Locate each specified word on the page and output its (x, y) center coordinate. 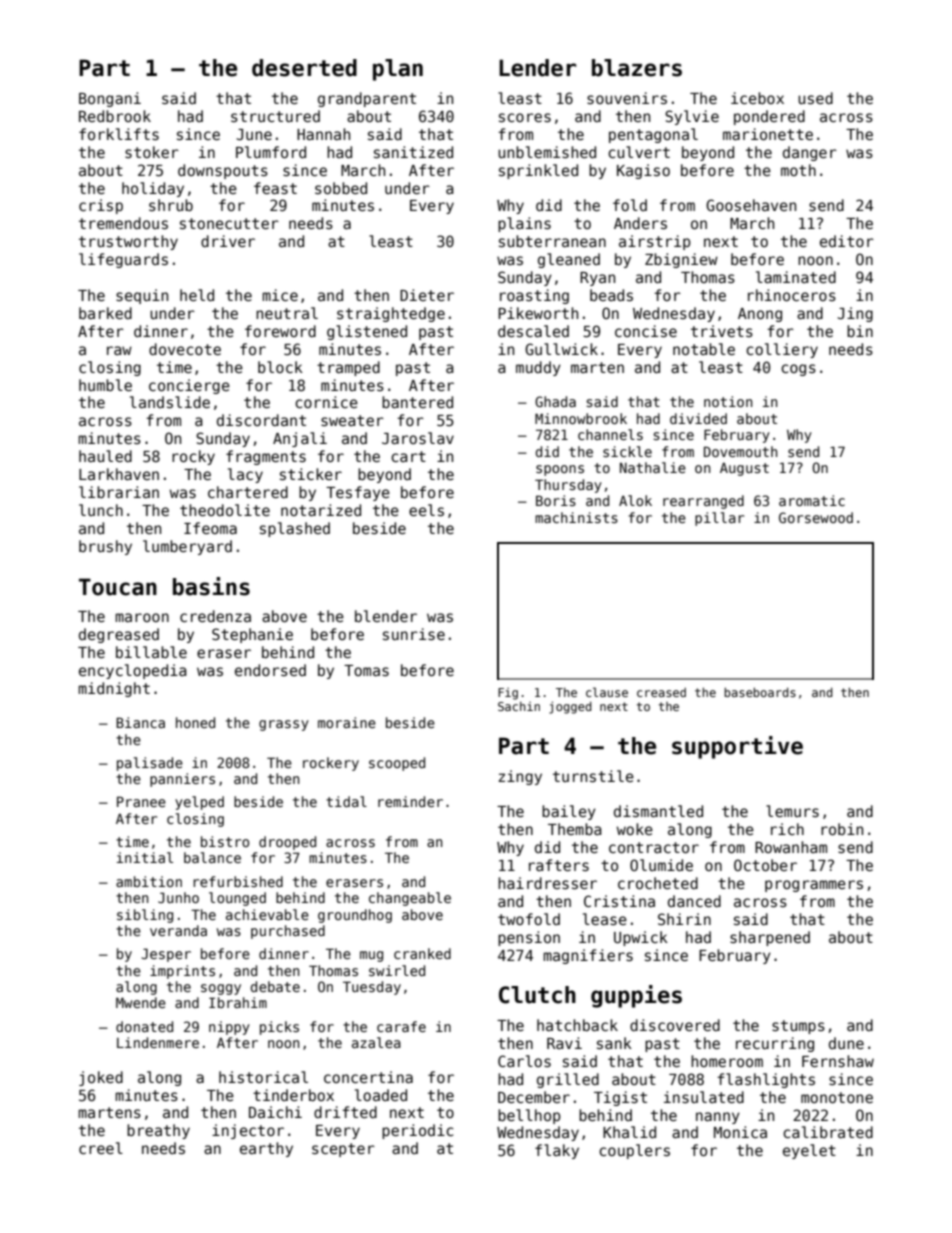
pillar (719, 519)
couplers (634, 1151)
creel (101, 1148)
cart (408, 456)
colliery (782, 350)
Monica (740, 1132)
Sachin (519, 706)
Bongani (110, 99)
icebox (757, 98)
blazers (637, 68)
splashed (295, 529)
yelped (199, 803)
